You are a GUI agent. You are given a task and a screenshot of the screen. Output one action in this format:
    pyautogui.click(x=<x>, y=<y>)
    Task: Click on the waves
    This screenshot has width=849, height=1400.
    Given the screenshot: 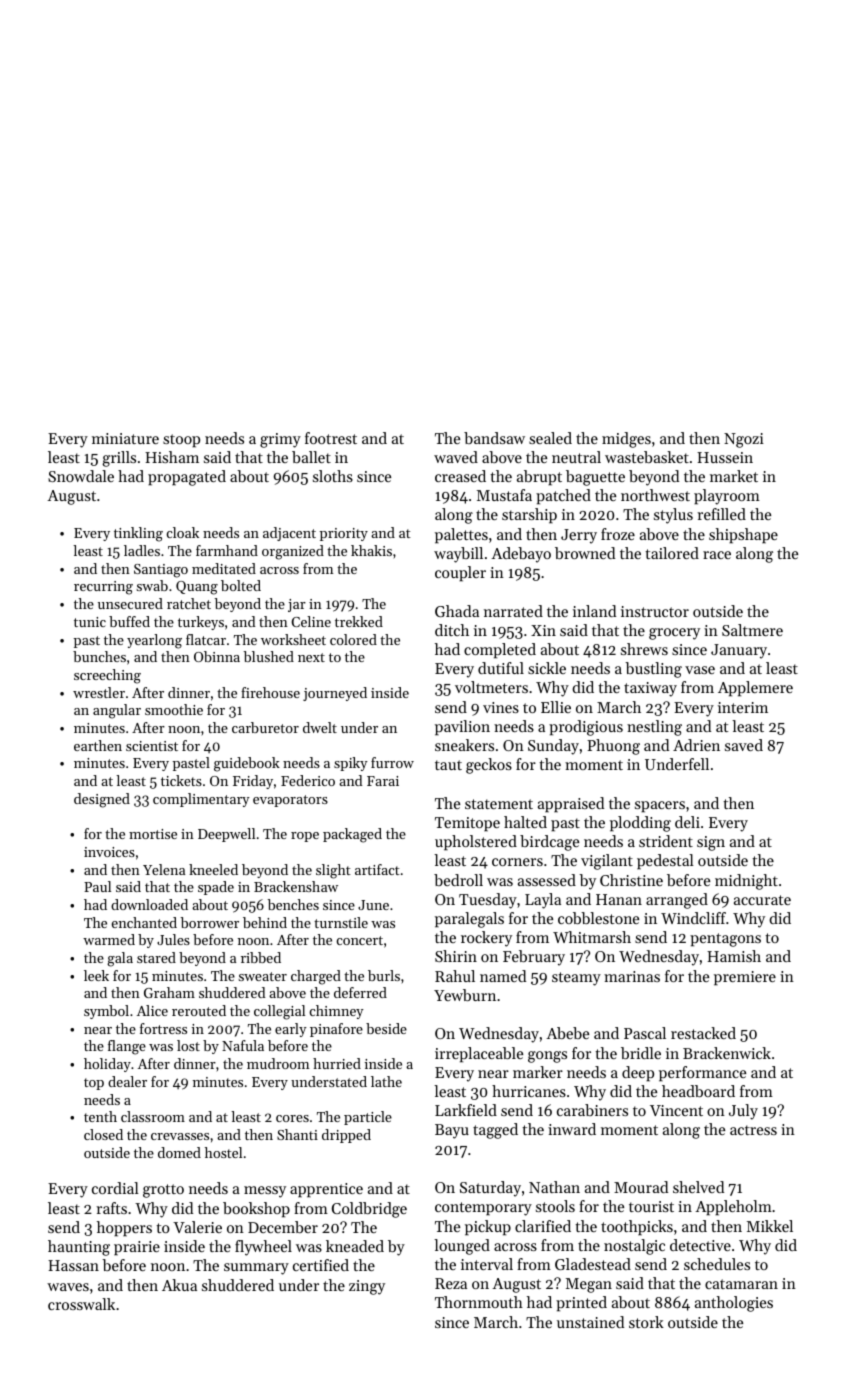 What is the action you would take?
    pyautogui.click(x=68, y=1287)
